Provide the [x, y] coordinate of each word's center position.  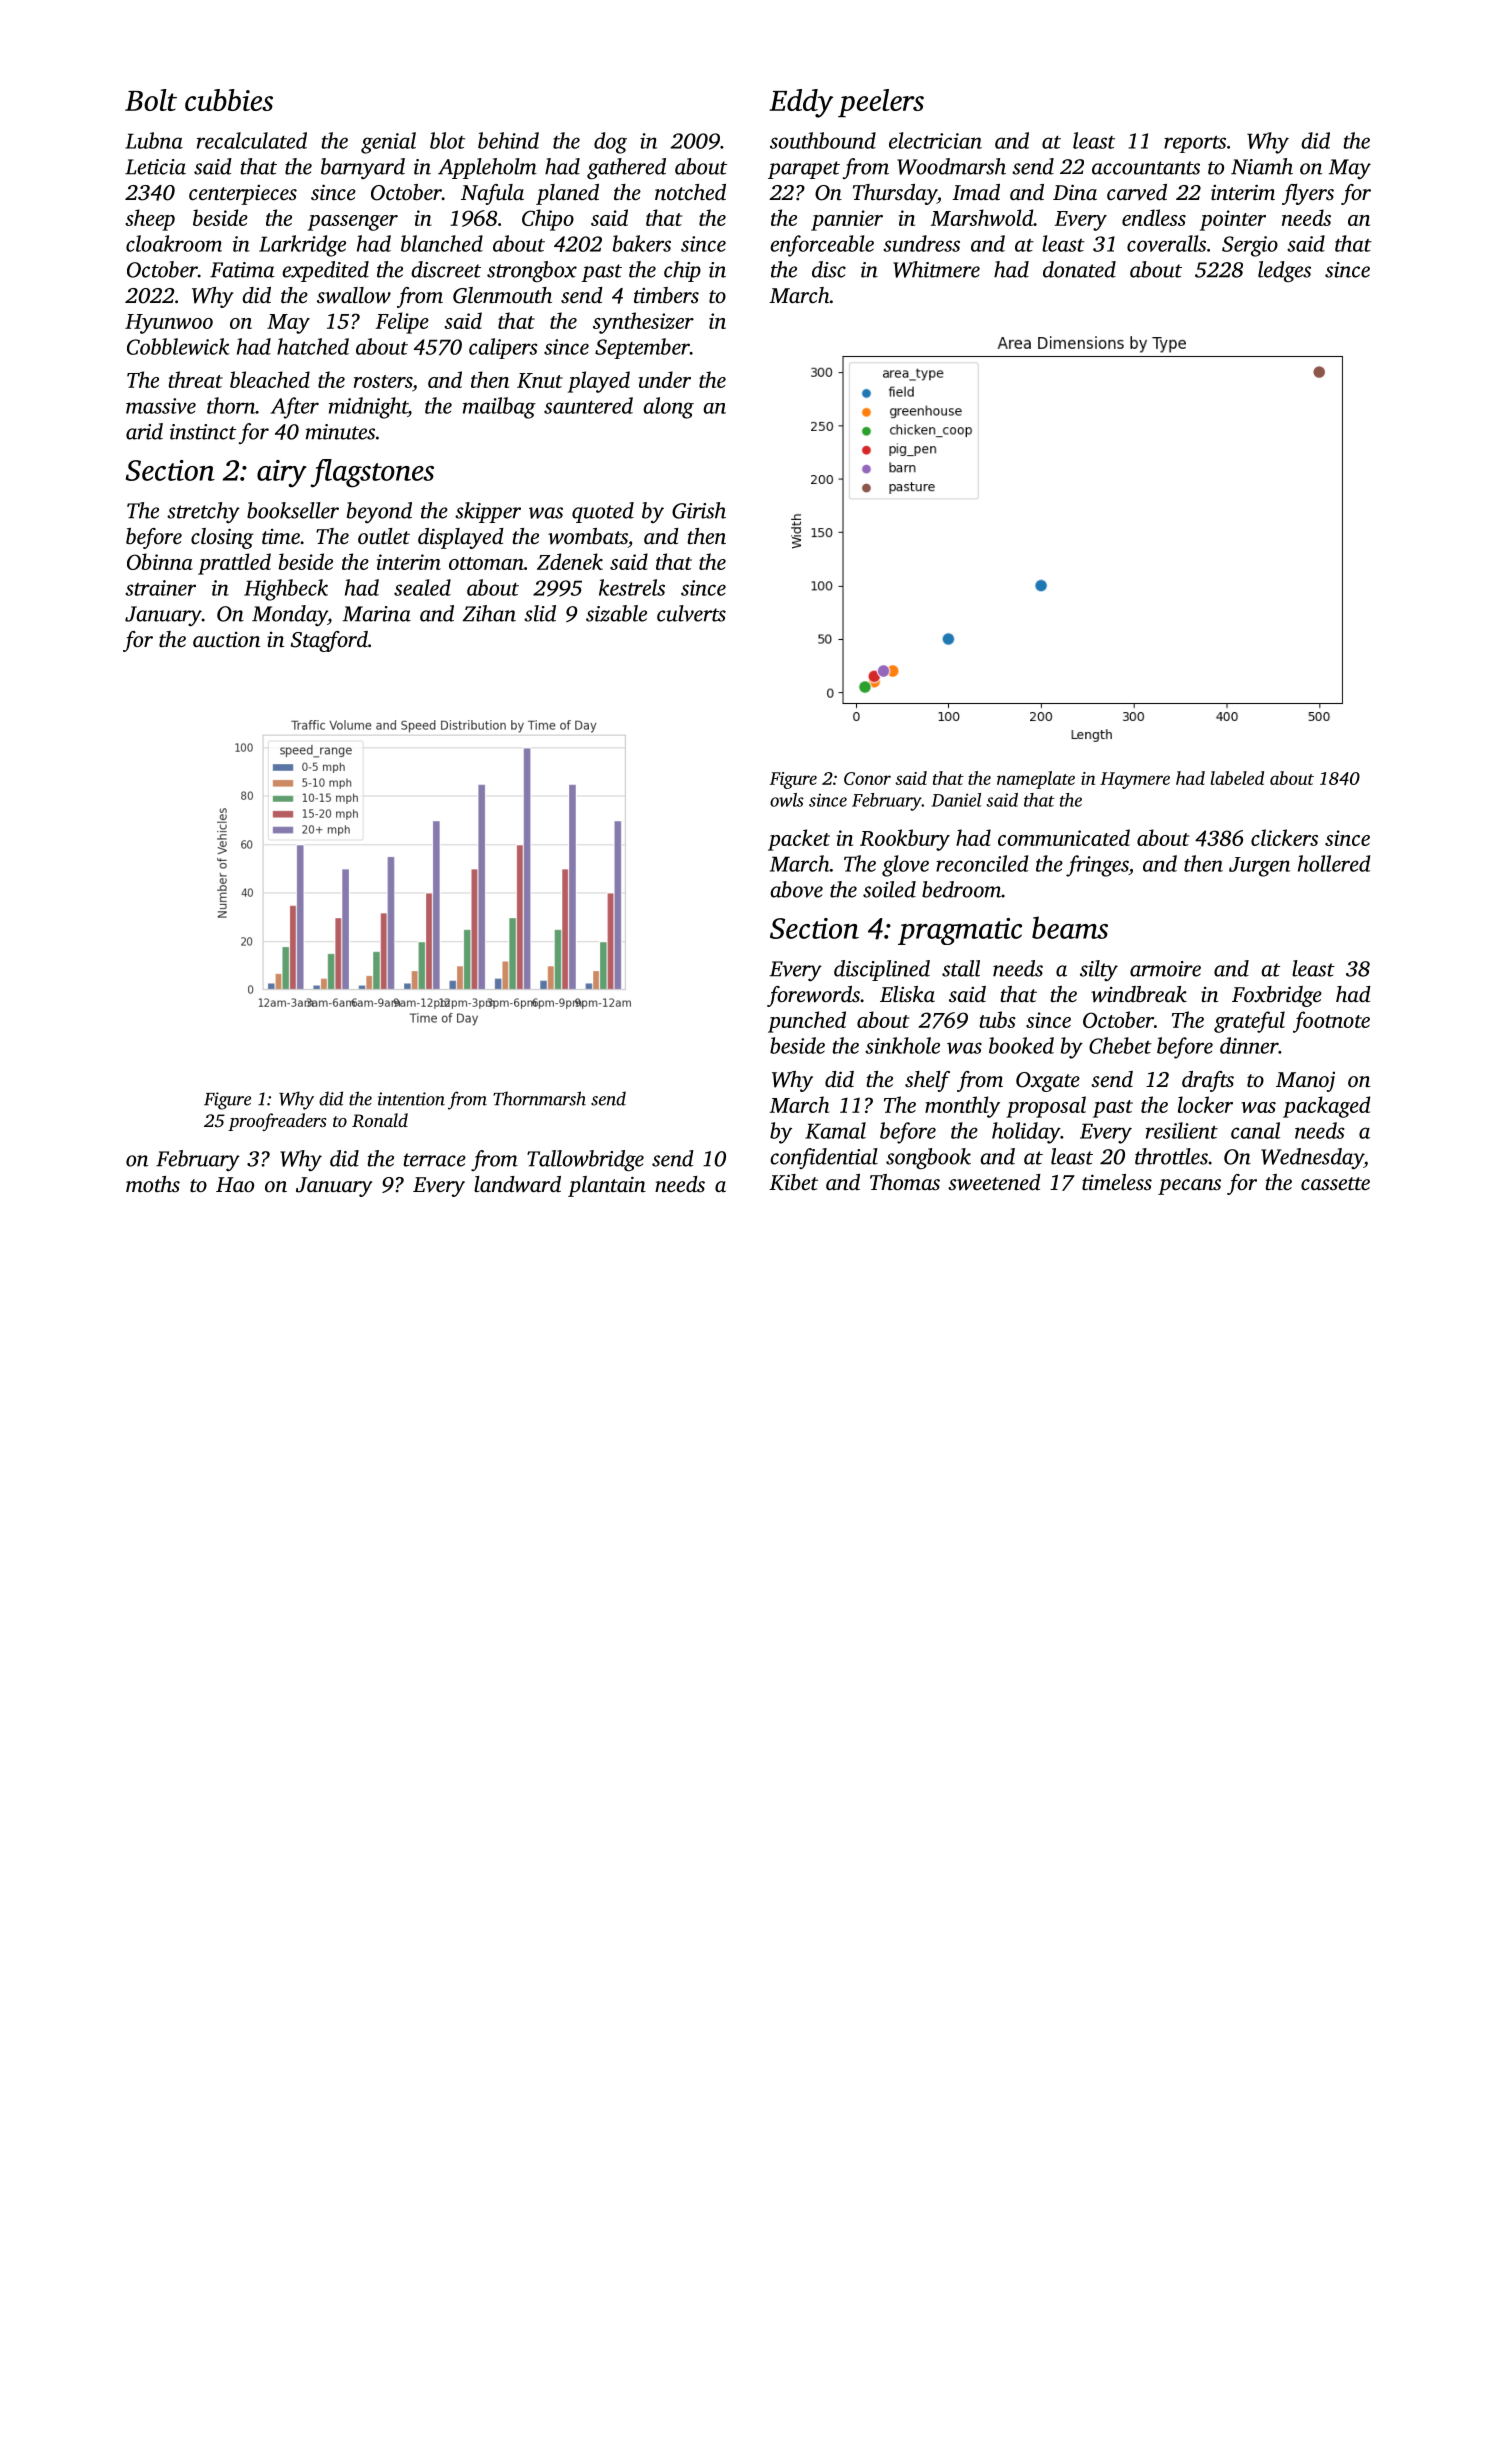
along [668, 408]
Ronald [380, 1120]
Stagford [329, 641]
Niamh [1262, 166]
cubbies [229, 100]
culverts [691, 613]
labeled [1237, 778]
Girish [699, 510]
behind [508, 140]
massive [161, 406]
